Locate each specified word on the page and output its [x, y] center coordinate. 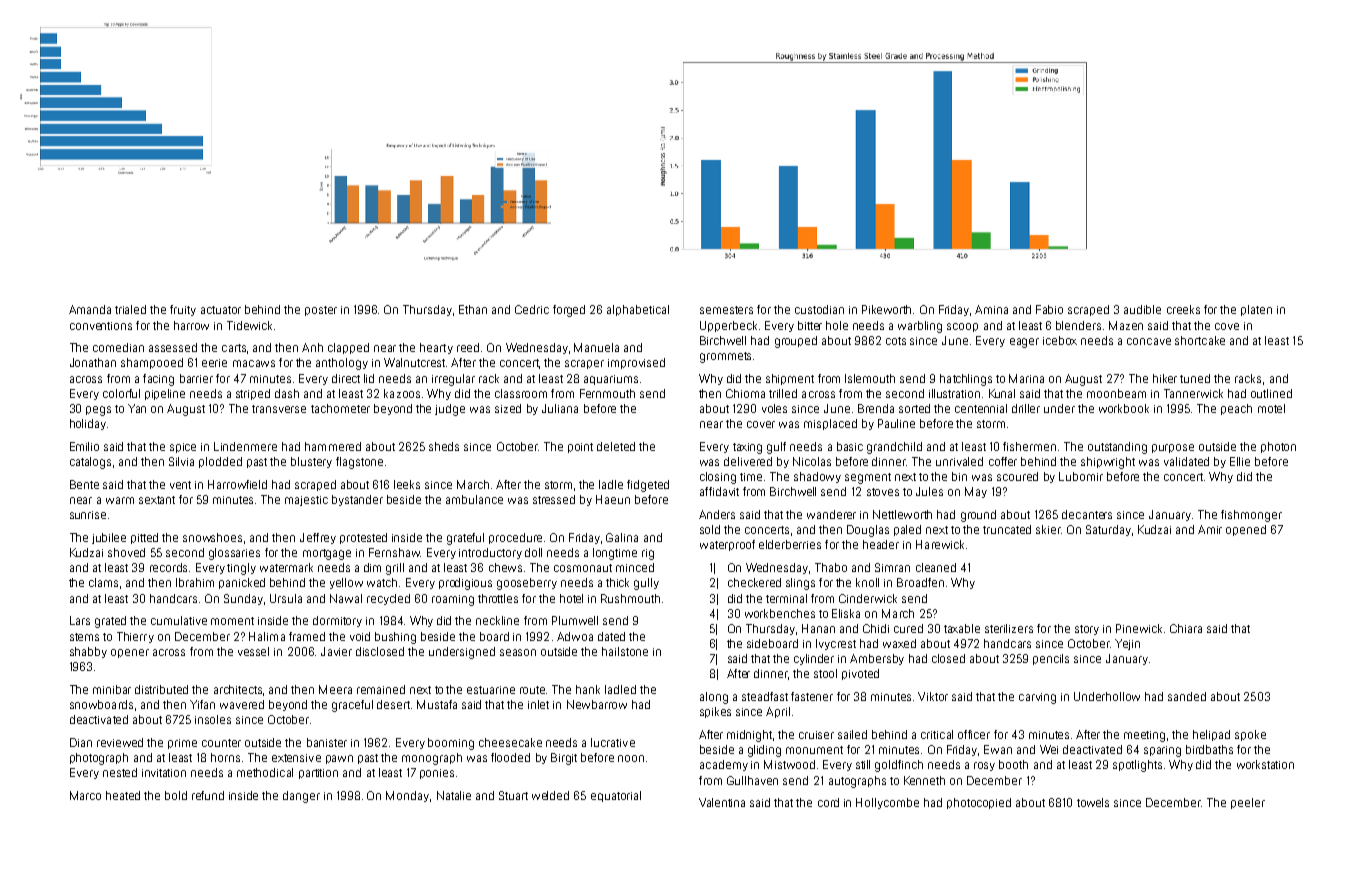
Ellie [1240, 461]
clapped [348, 348]
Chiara [1186, 628]
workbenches [780, 613]
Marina [1026, 378]
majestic [306, 501]
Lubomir [1081, 476]
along [714, 698]
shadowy [817, 477]
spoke [1250, 735]
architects [238, 689]
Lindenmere [245, 446]
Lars [80, 620]
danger [301, 797]
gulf [776, 448]
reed [468, 347]
